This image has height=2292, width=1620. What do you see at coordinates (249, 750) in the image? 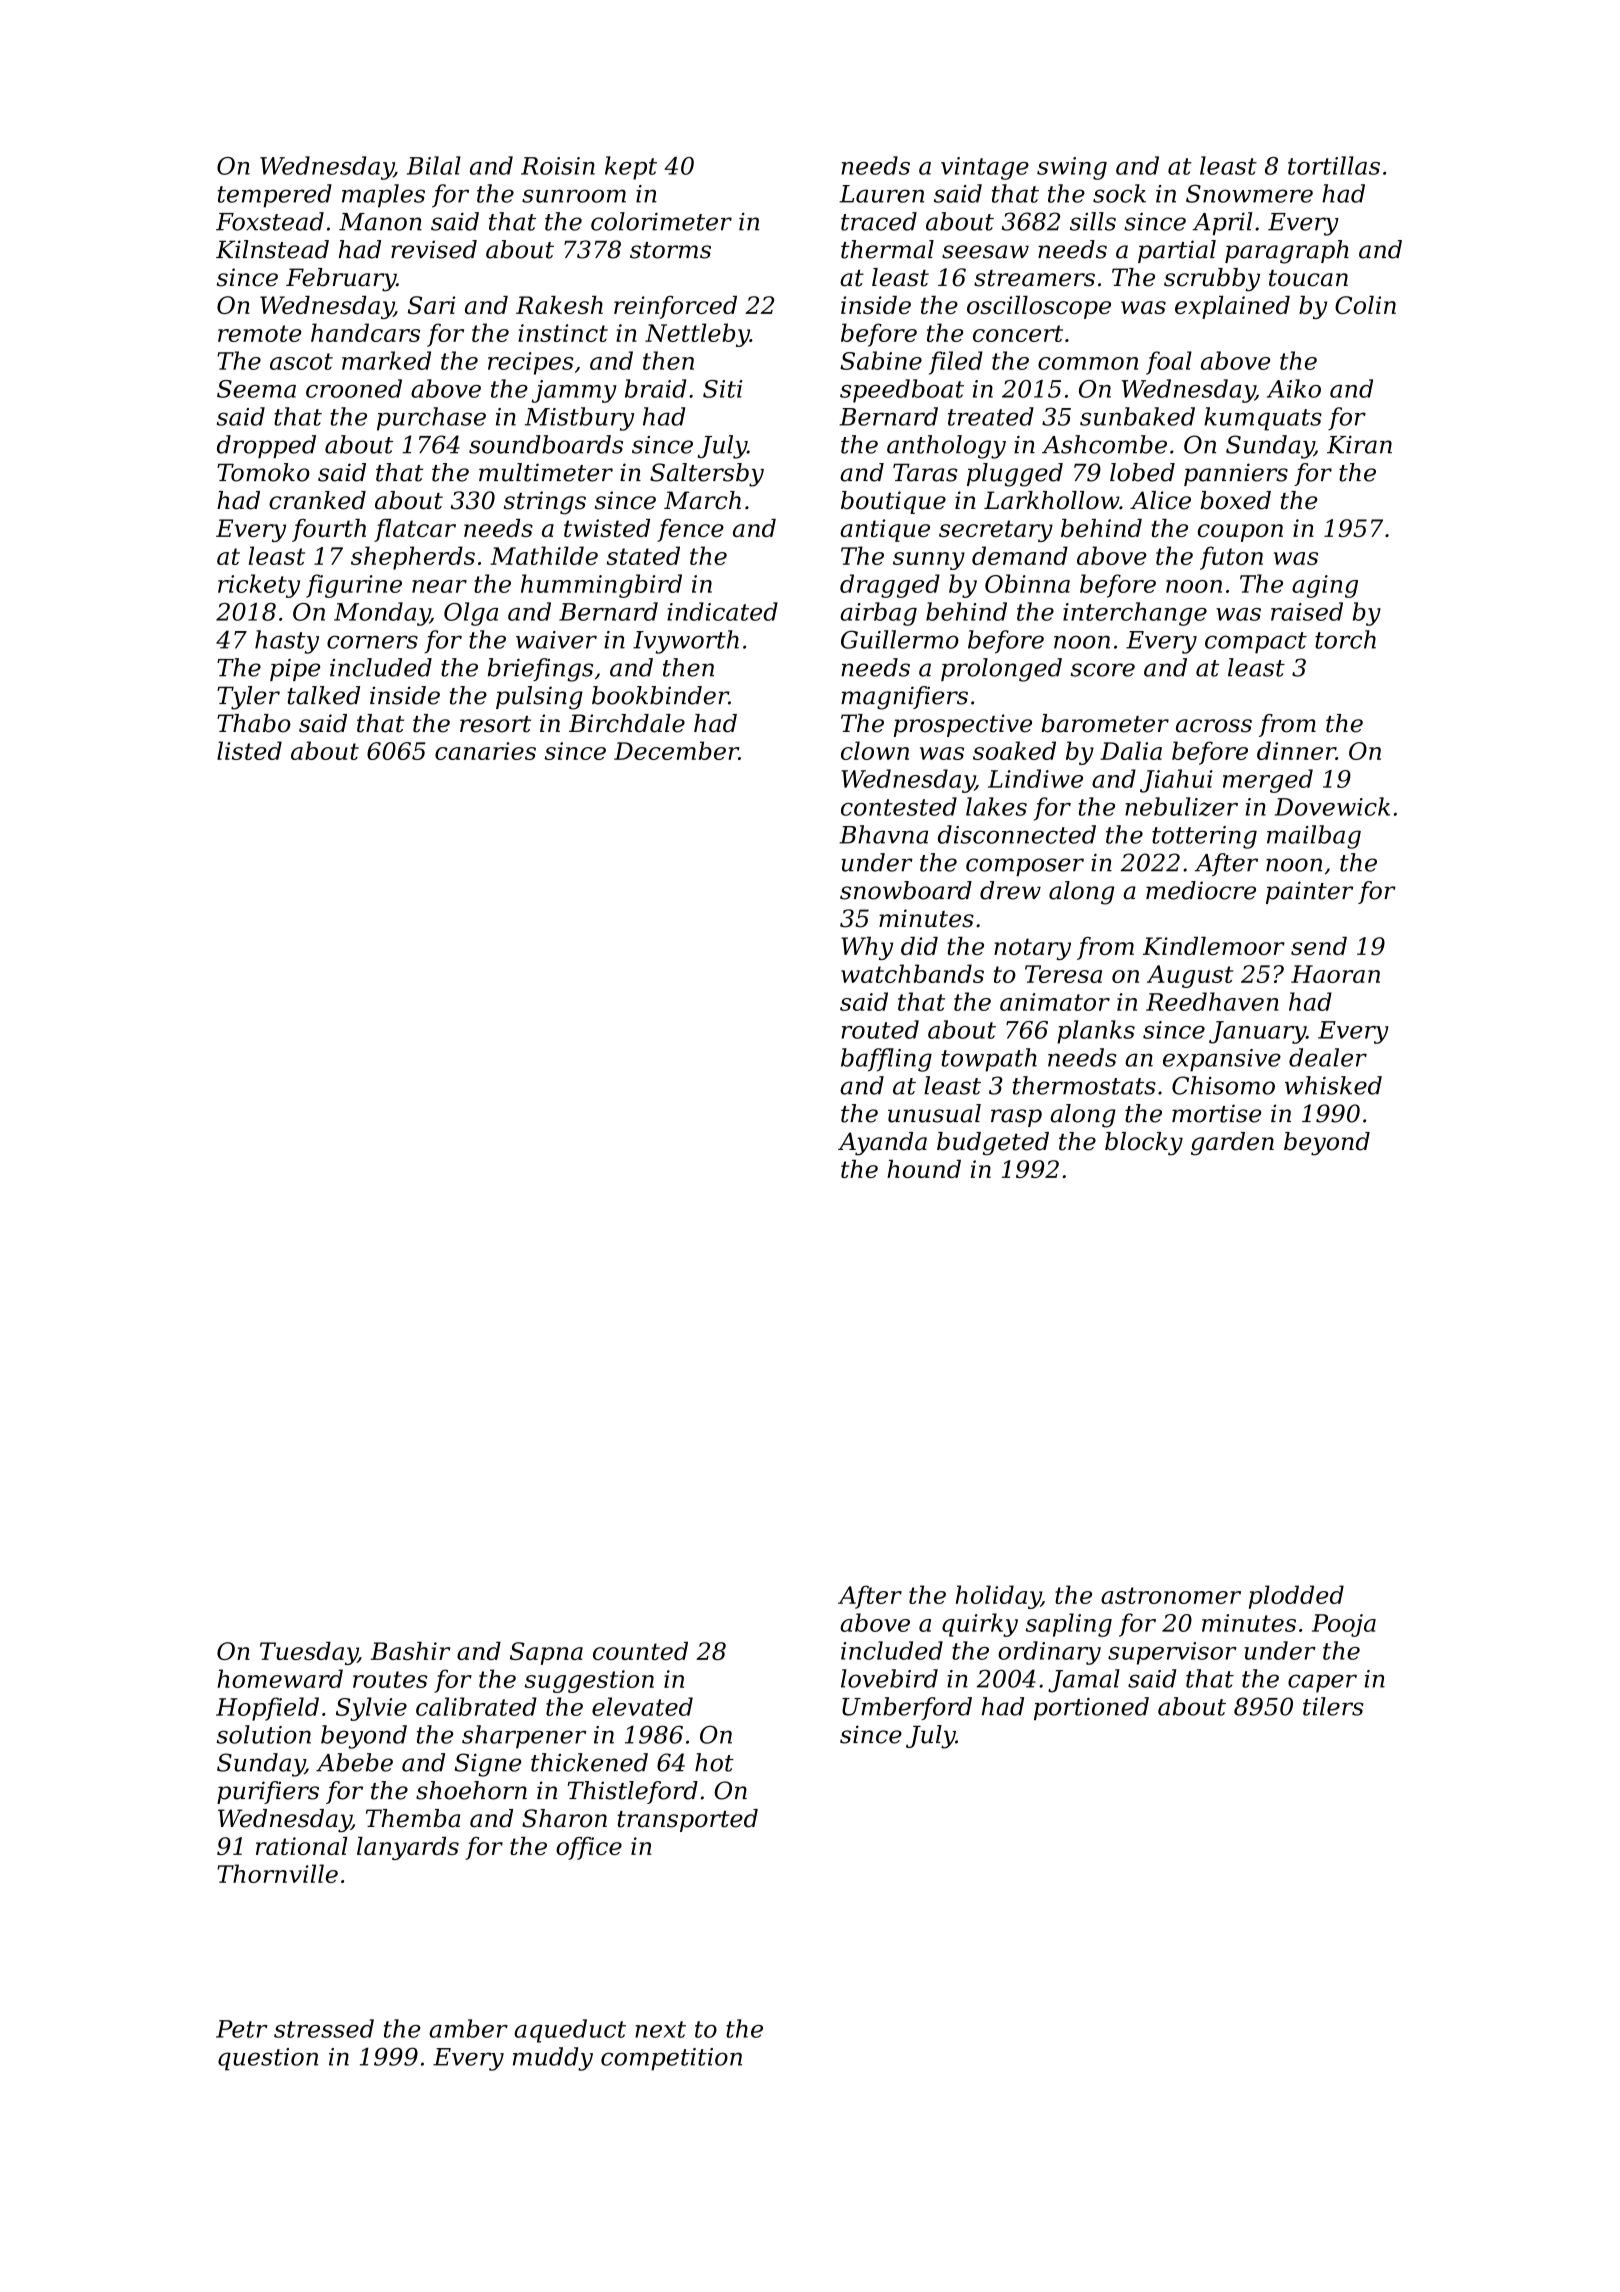
I see `listed` at bounding box center [249, 750].
